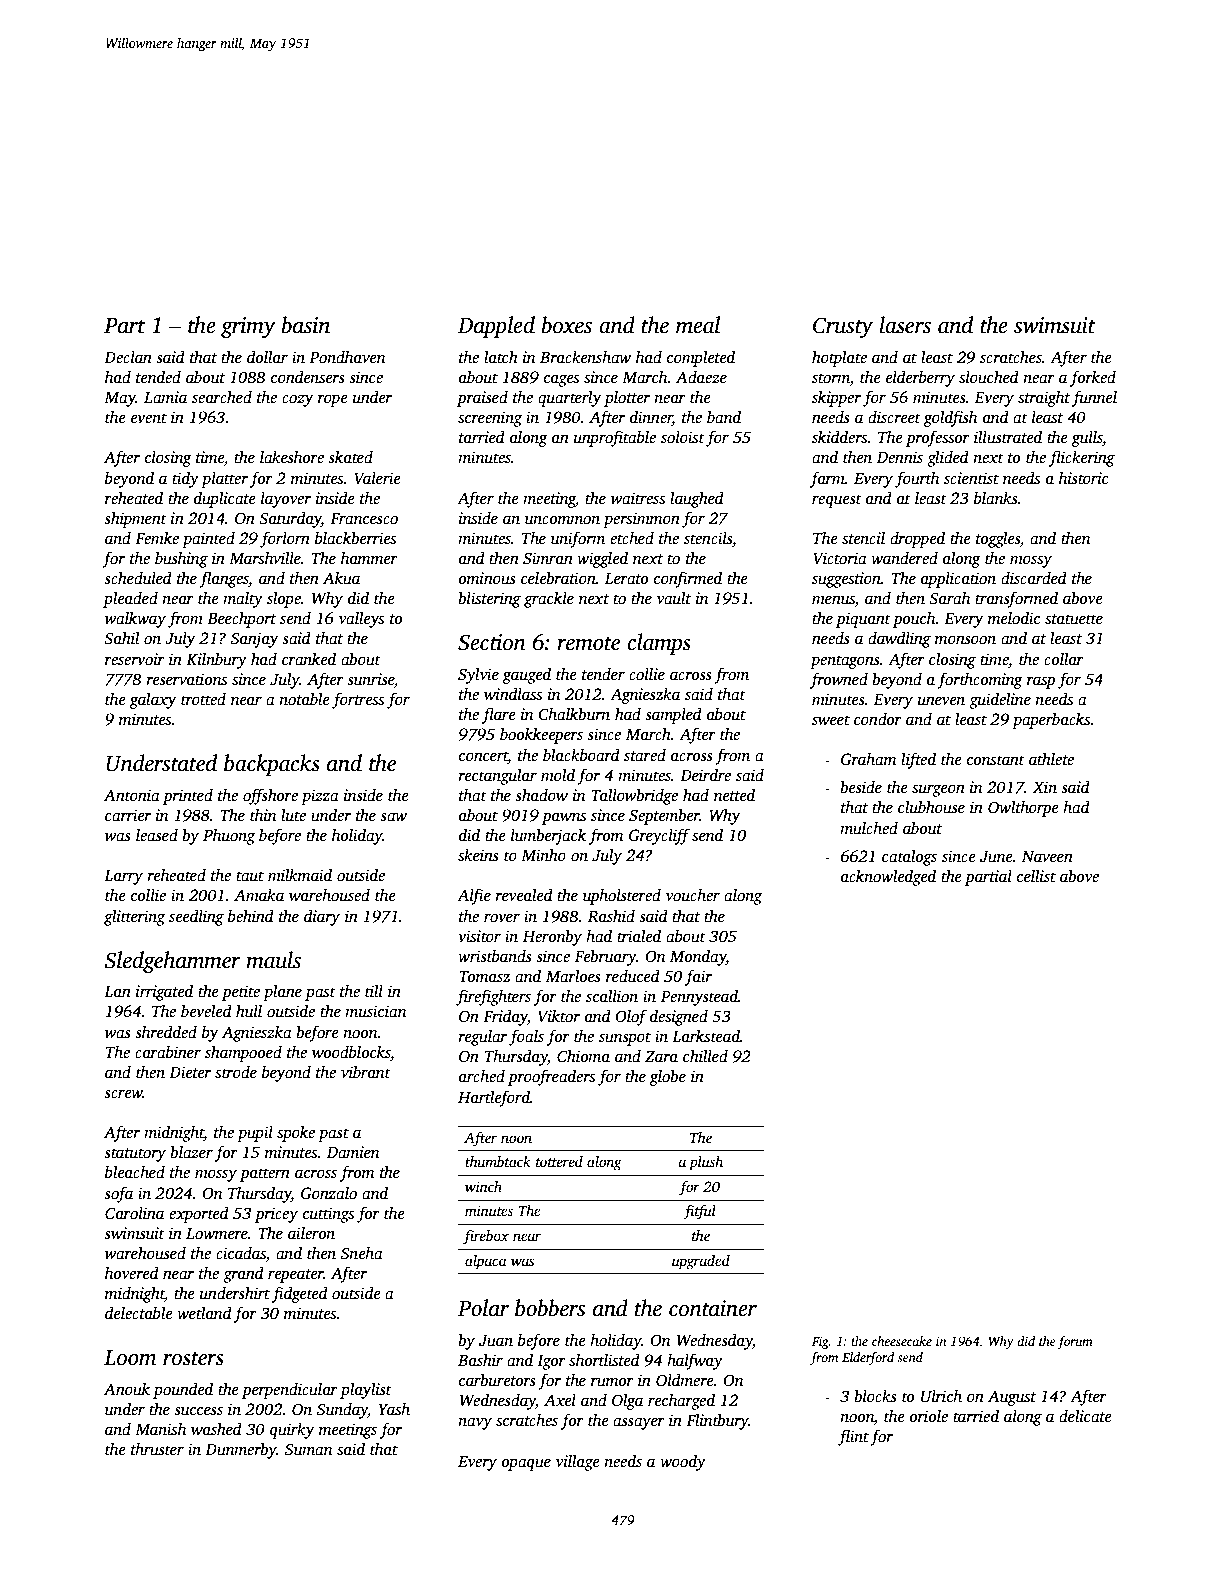 This page has width=1223, height=1583. Describe the element at coordinates (308, 1449) in the page. I see `Suman` at that location.
